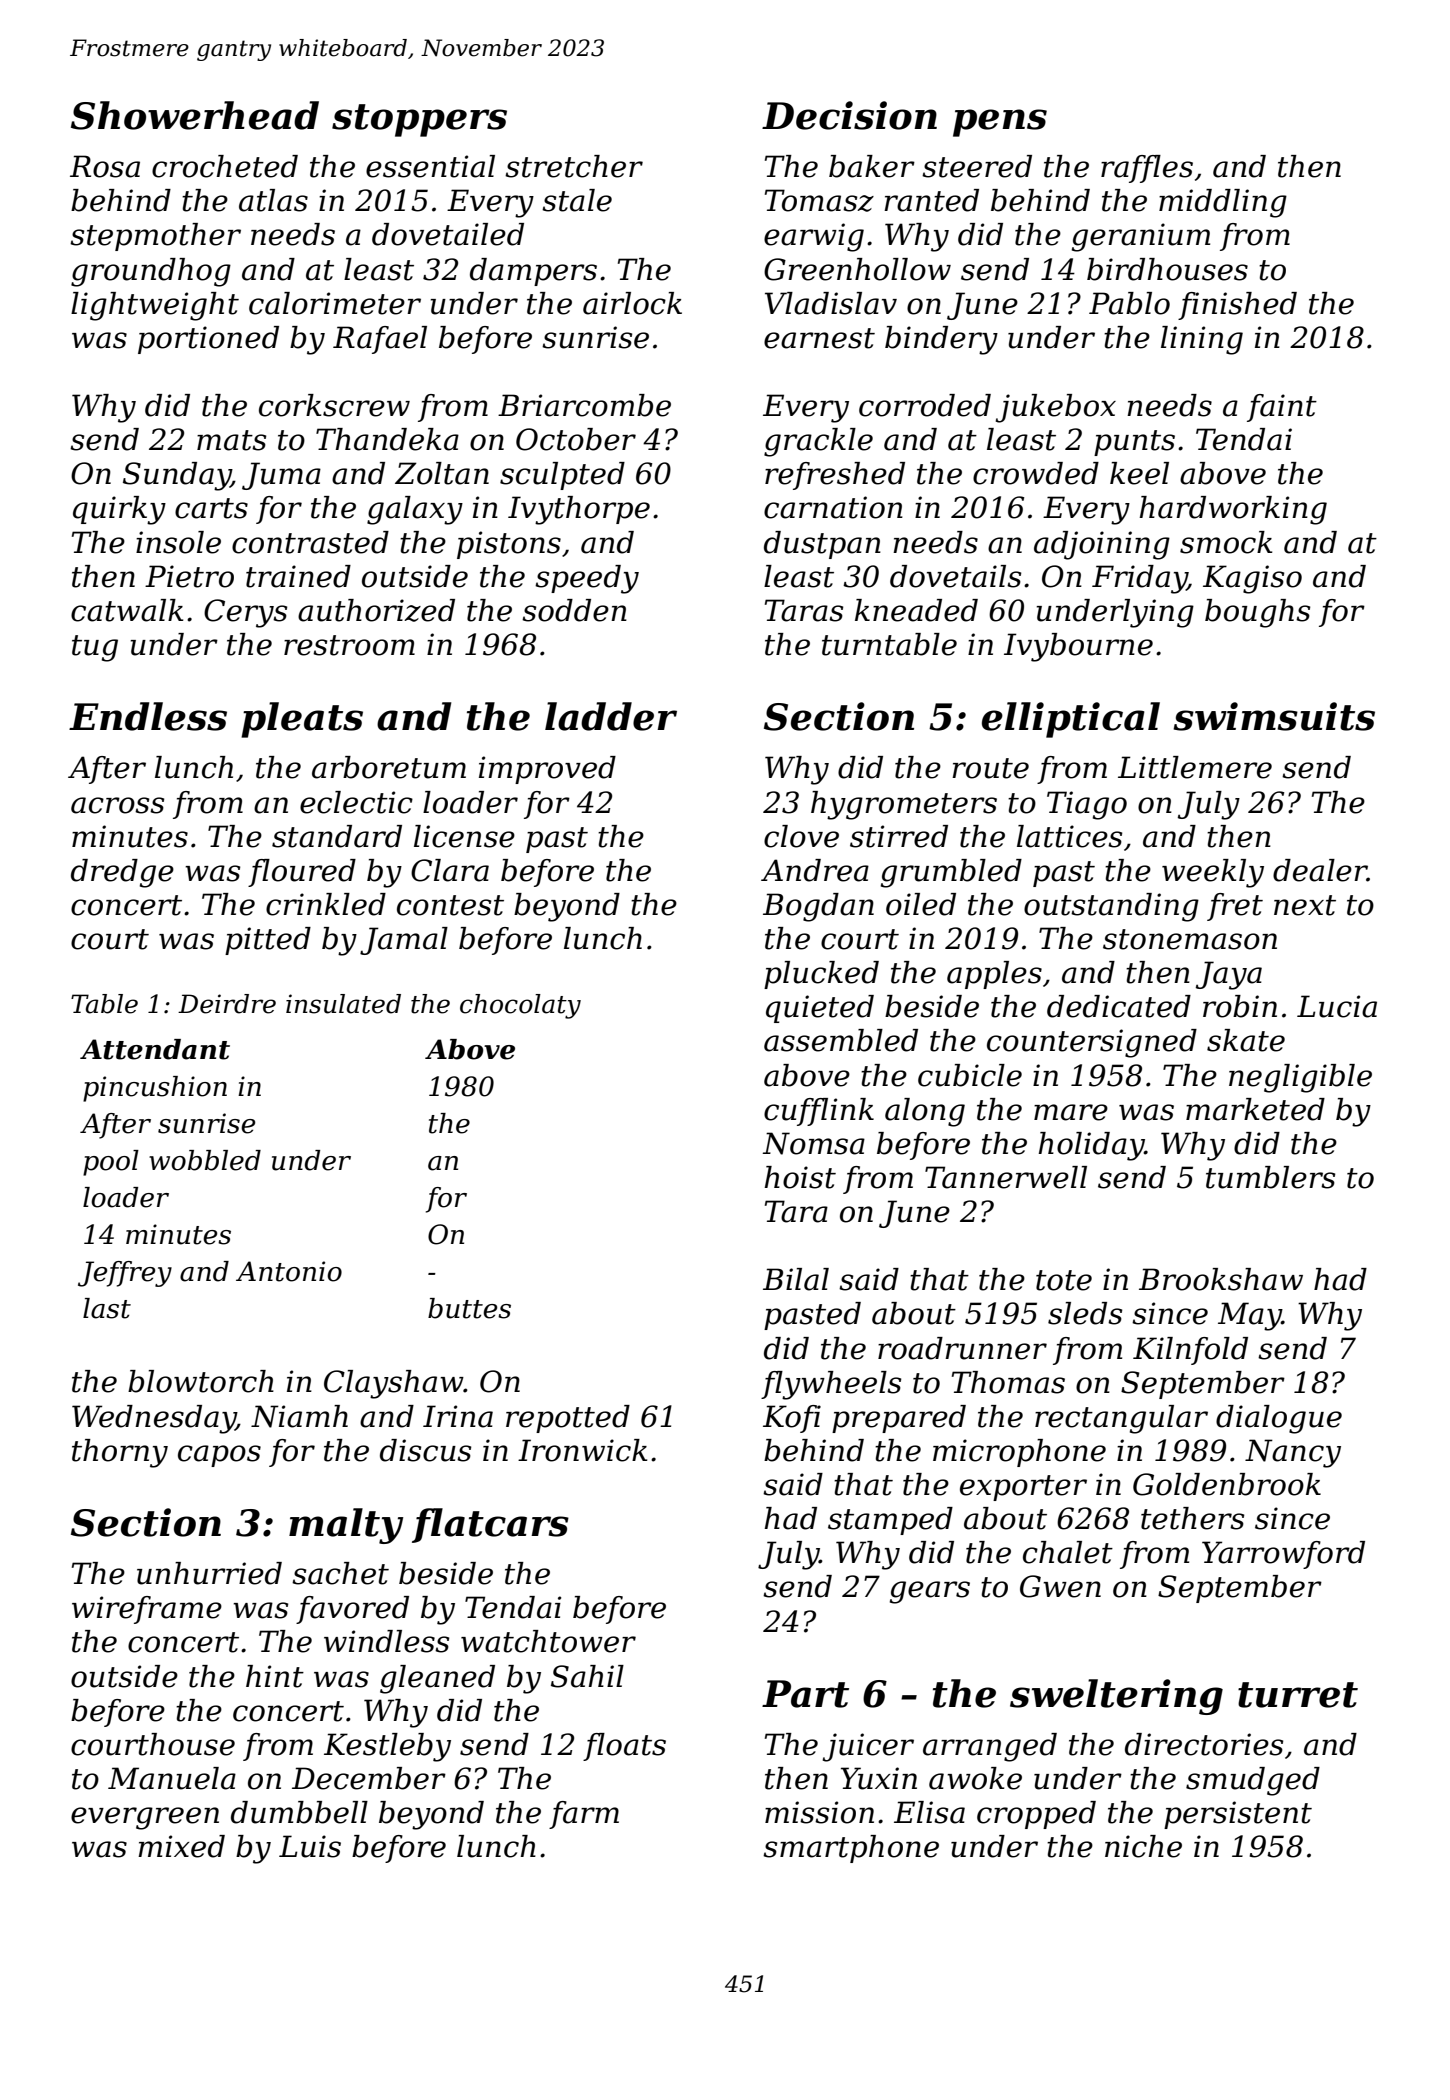 This page has height=2100, width=1450. I want to click on Sahil, so click(587, 1676).
